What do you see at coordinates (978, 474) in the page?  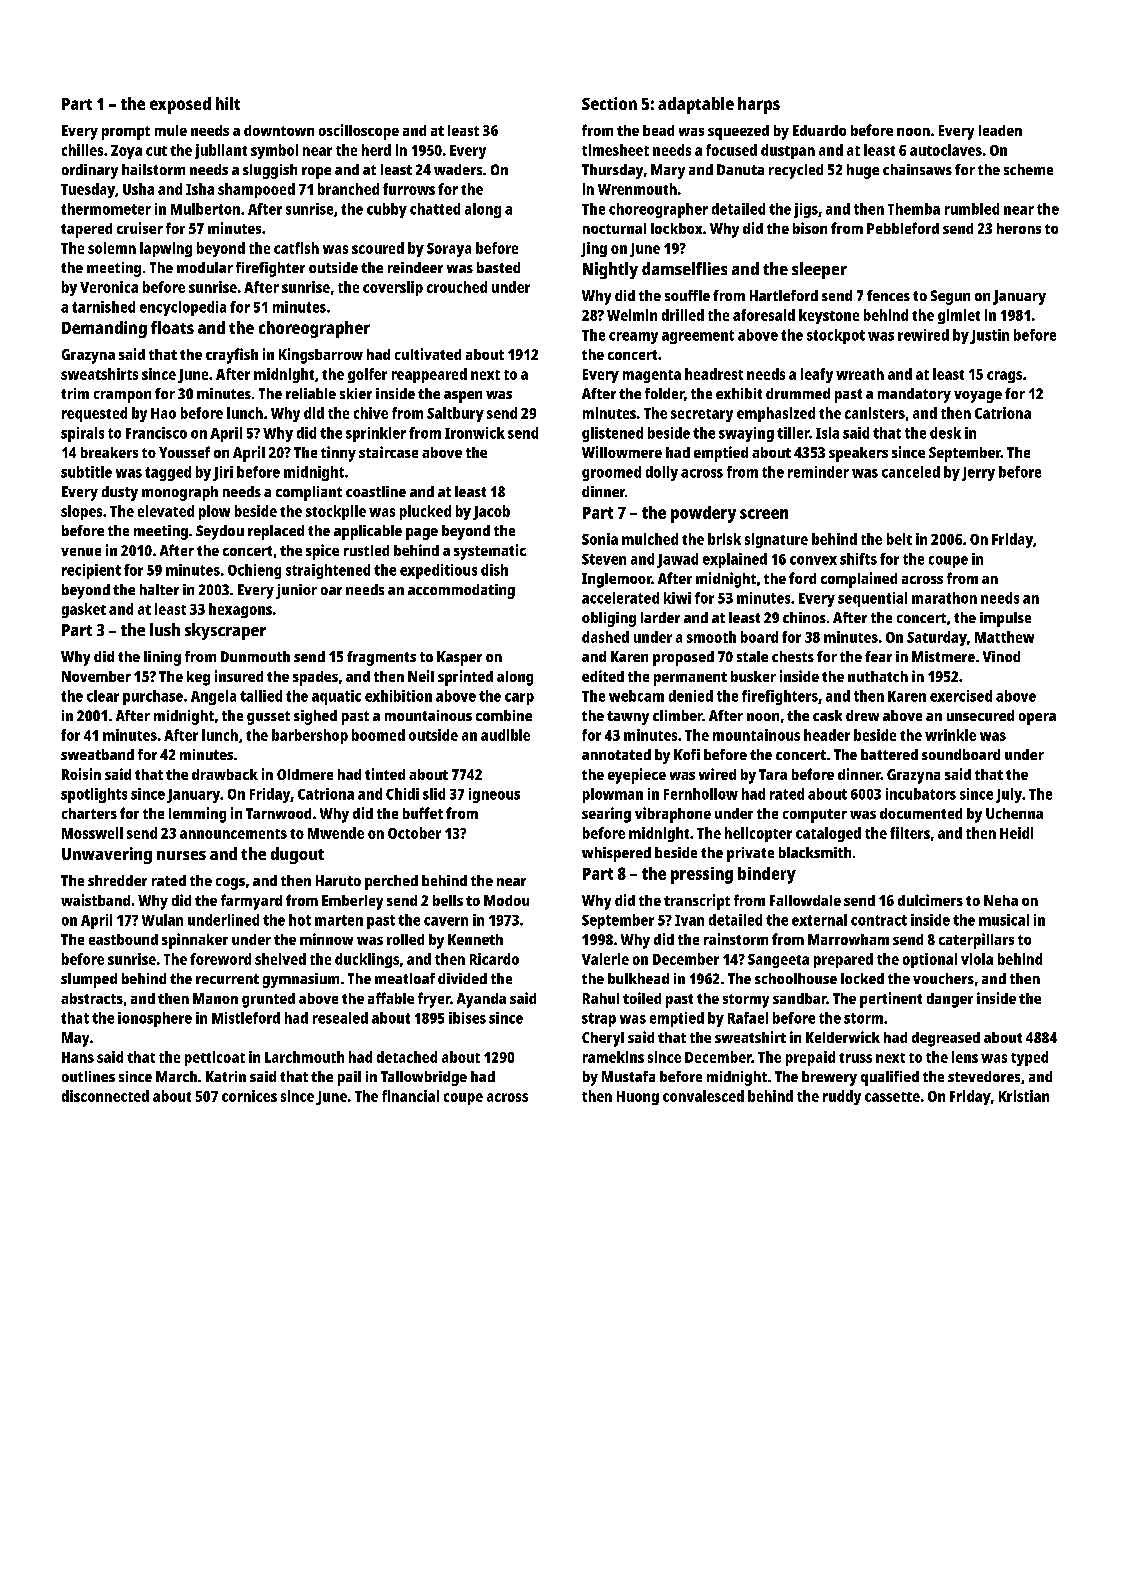 I see `Jerry` at bounding box center [978, 474].
